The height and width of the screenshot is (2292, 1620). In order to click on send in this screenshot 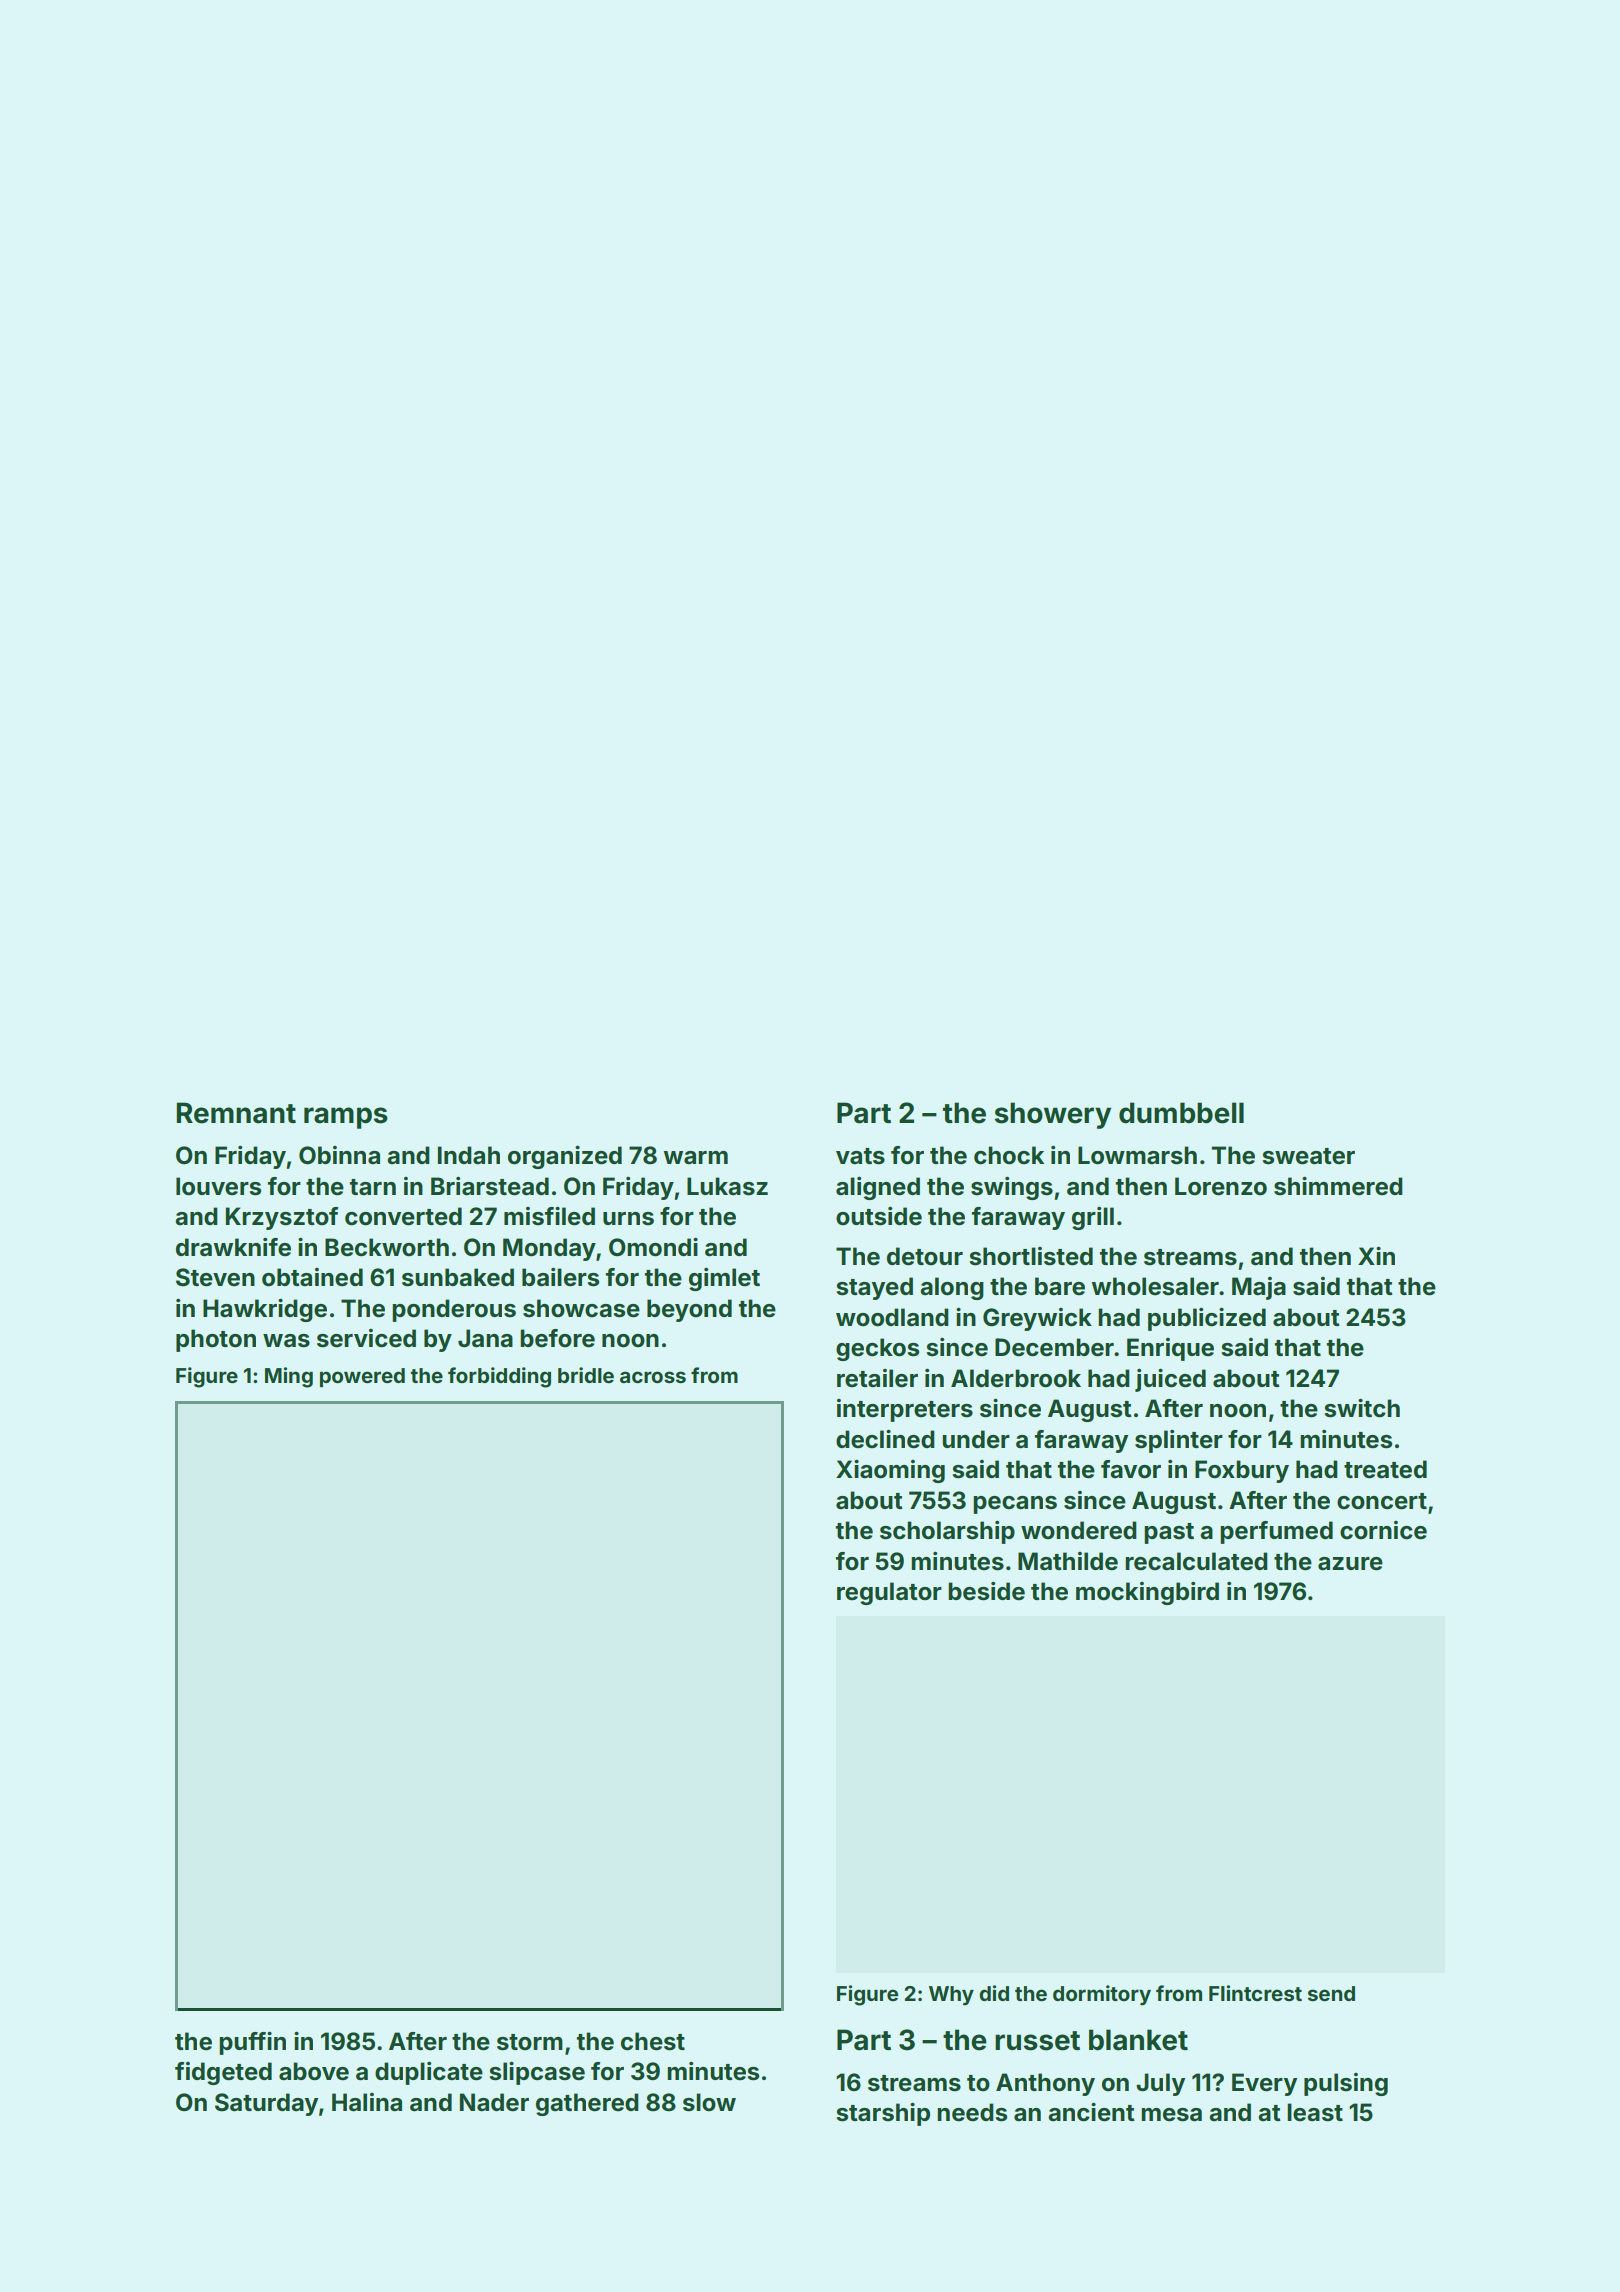, I will do `click(1331, 1993)`.
